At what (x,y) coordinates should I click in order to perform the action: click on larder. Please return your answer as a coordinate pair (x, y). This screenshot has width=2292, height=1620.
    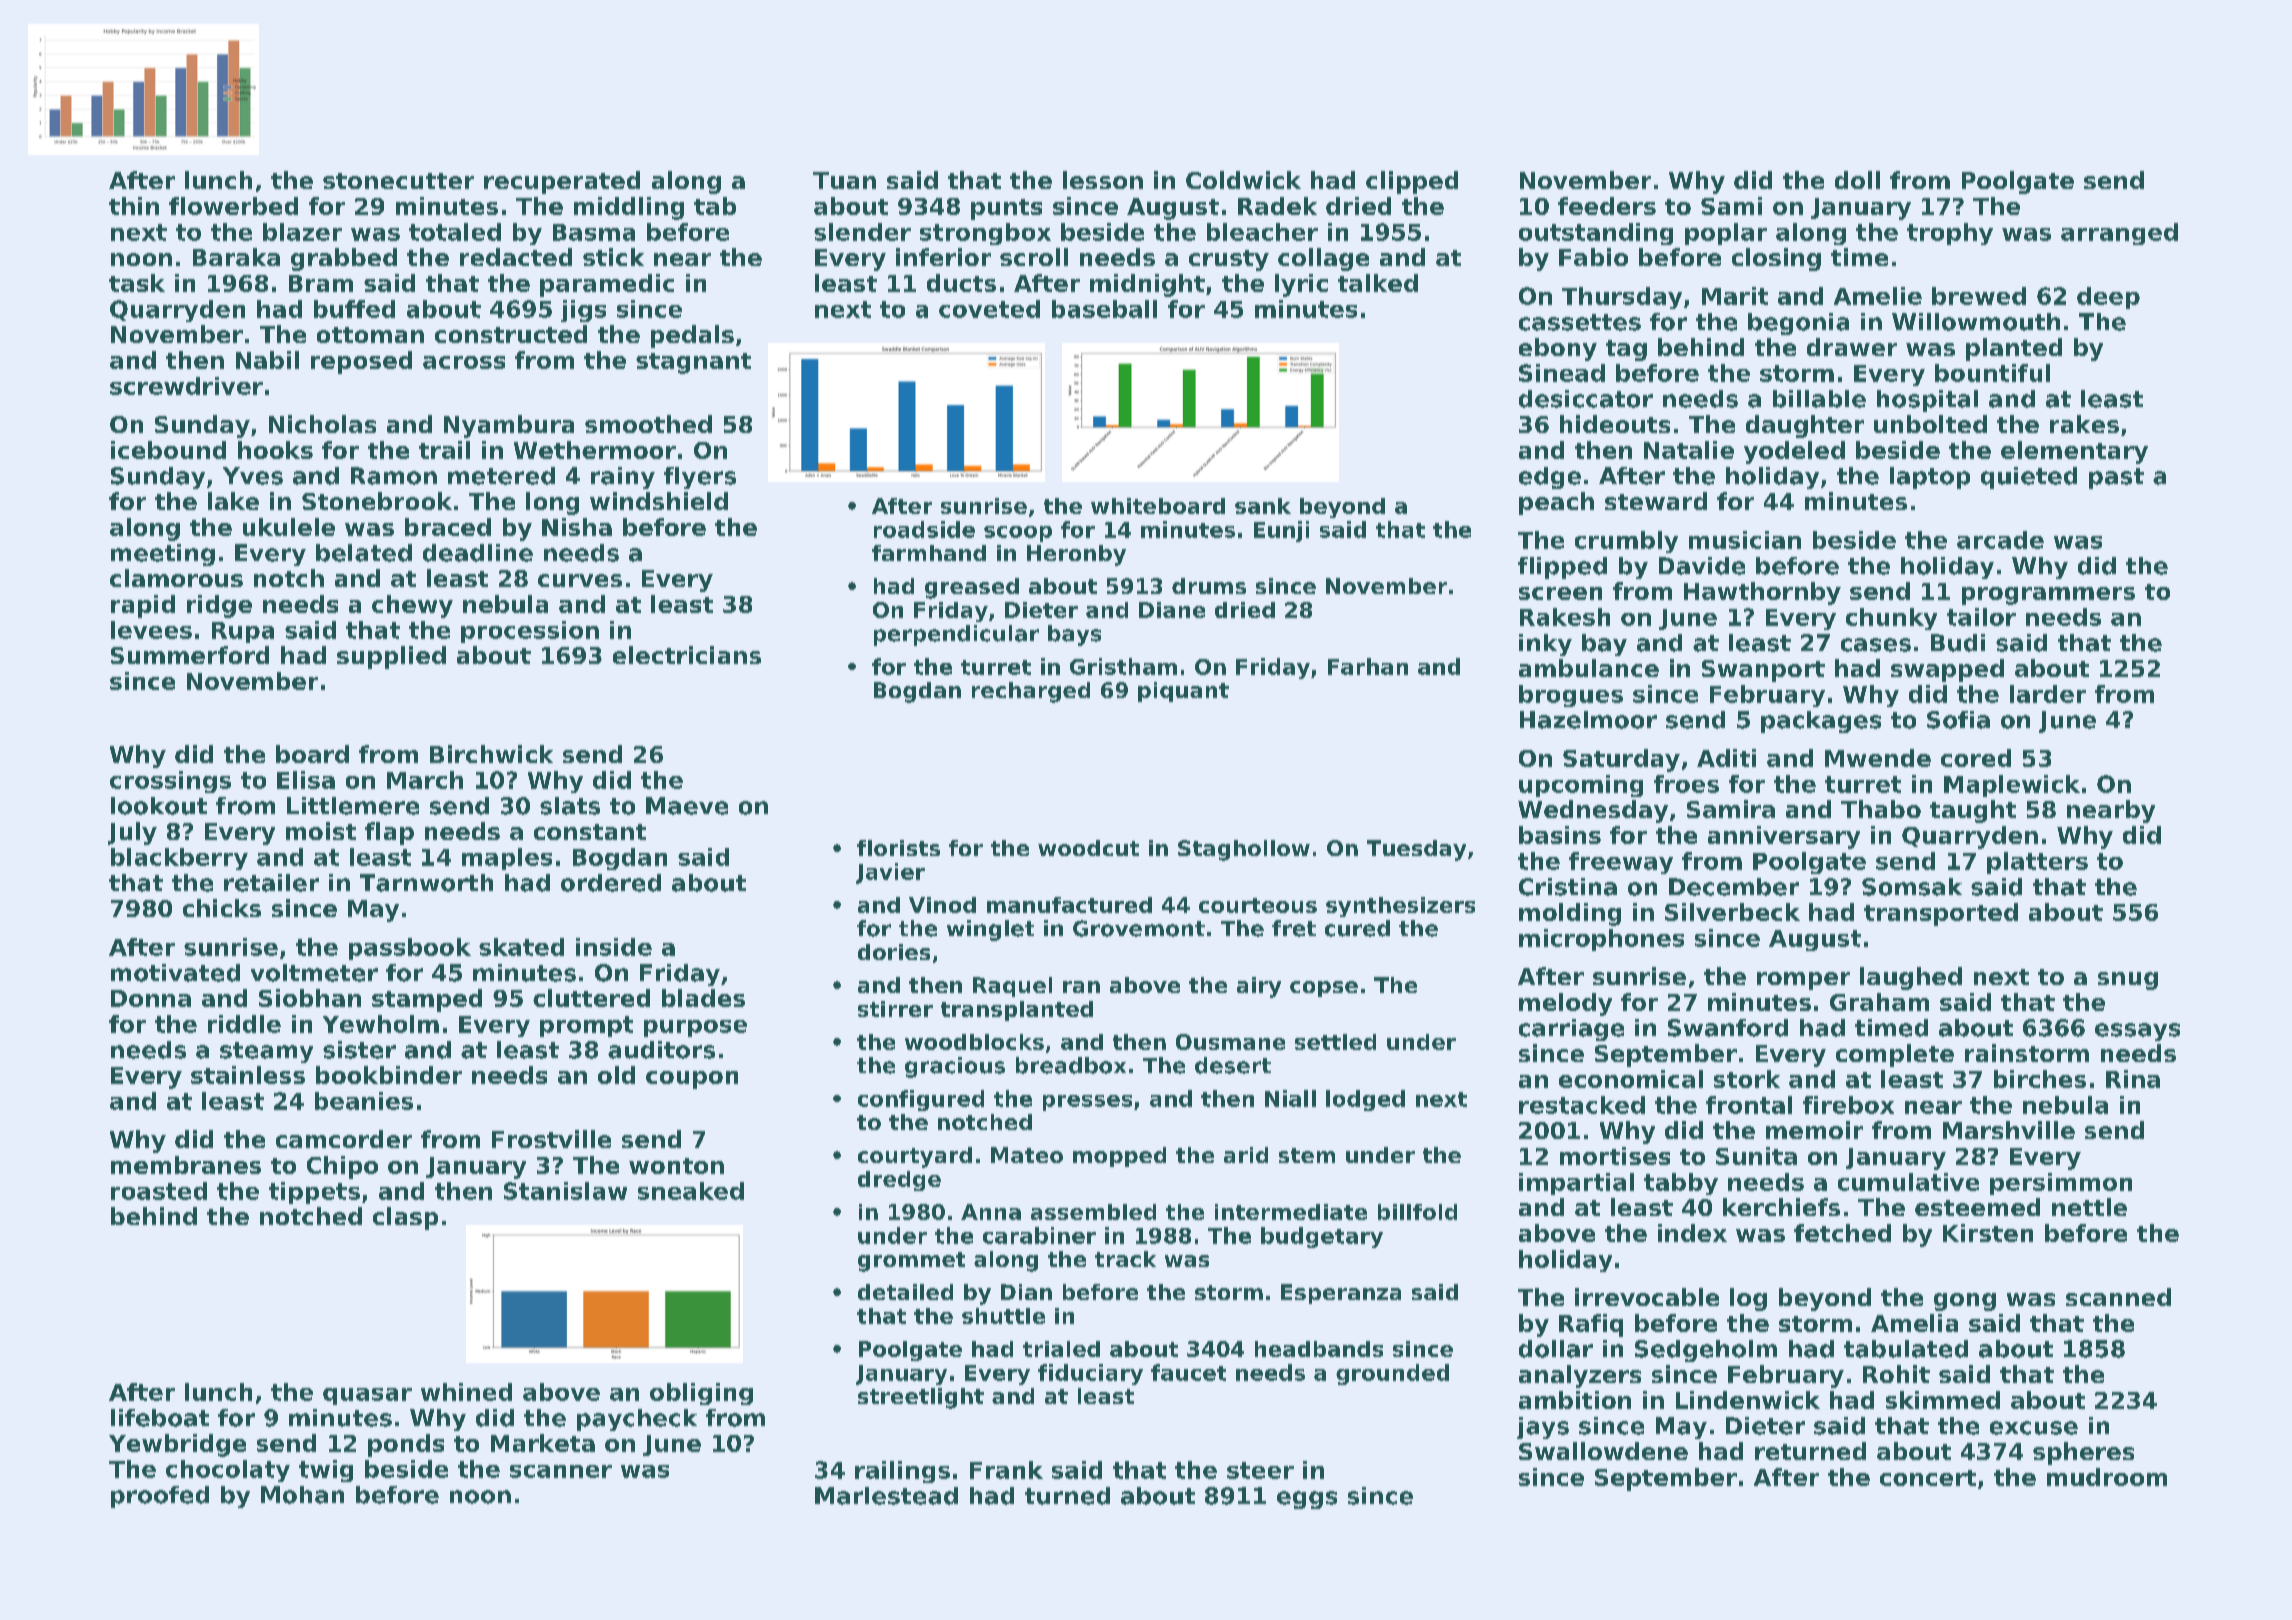
    Looking at the image, I should click on (2048, 694).
